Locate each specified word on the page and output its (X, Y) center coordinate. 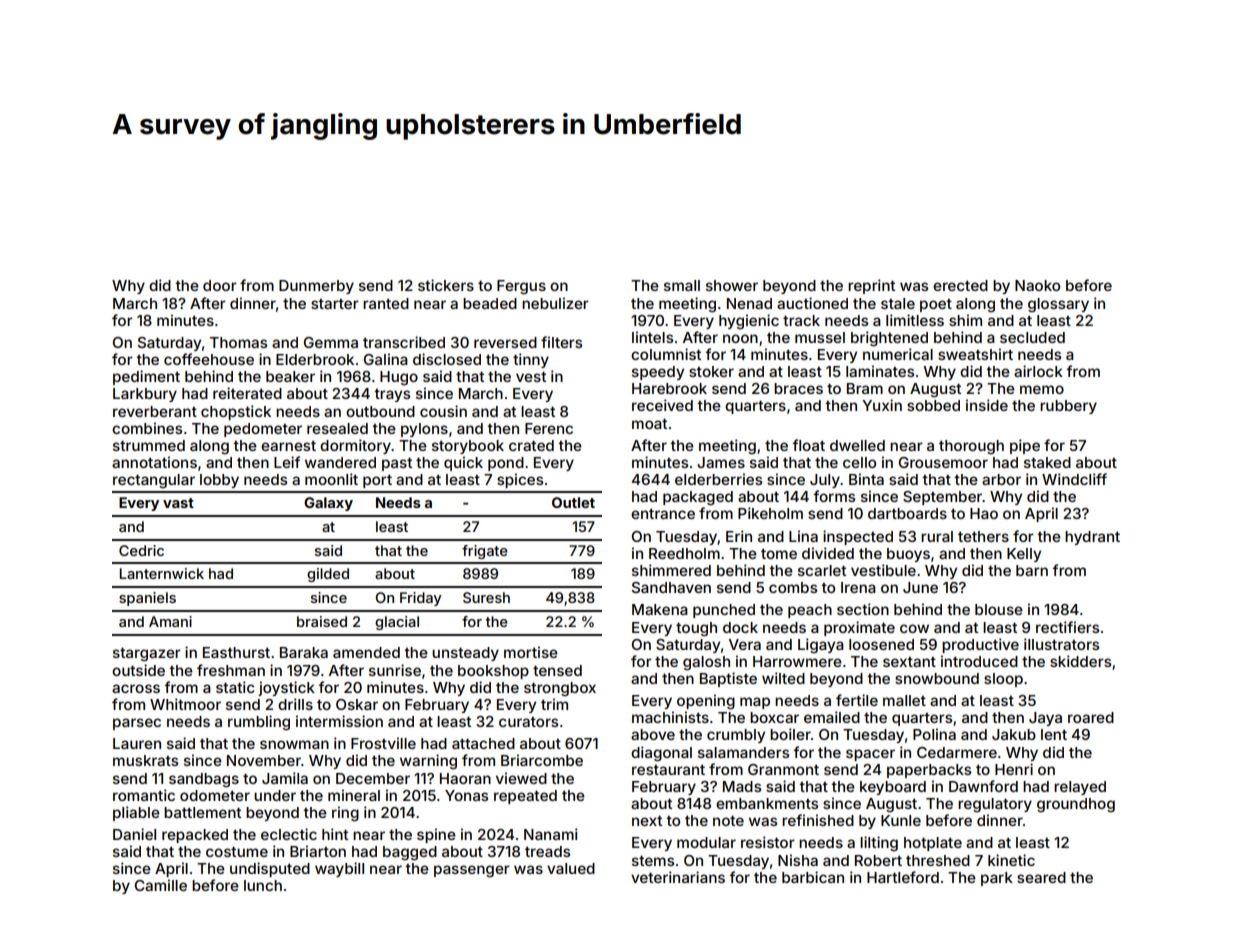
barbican (813, 877)
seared (1041, 877)
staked (1047, 462)
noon (740, 338)
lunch (263, 885)
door (220, 285)
